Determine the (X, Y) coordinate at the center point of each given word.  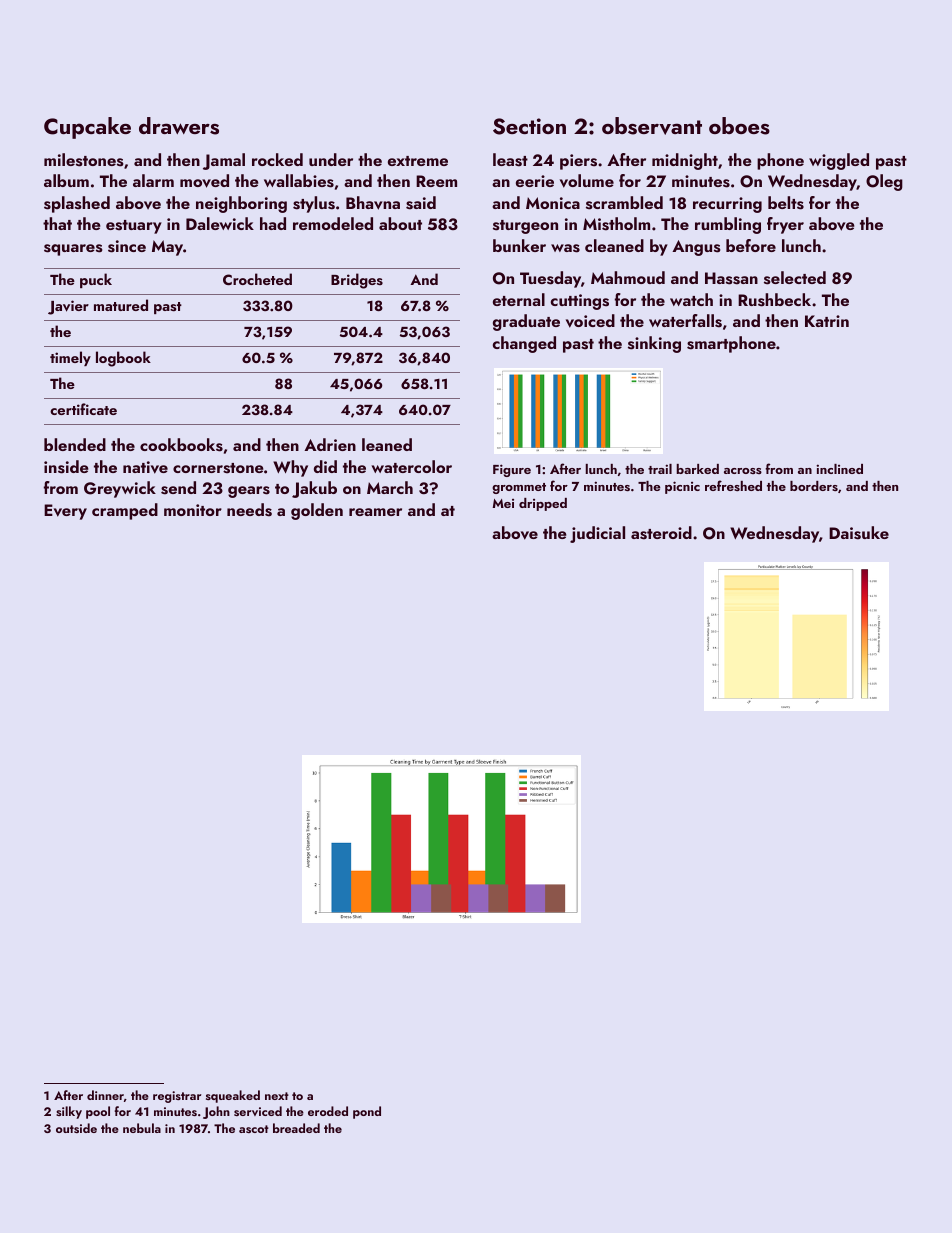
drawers (179, 126)
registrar (177, 1097)
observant (652, 126)
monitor (193, 510)
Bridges (357, 281)
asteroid (661, 533)
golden (317, 511)
